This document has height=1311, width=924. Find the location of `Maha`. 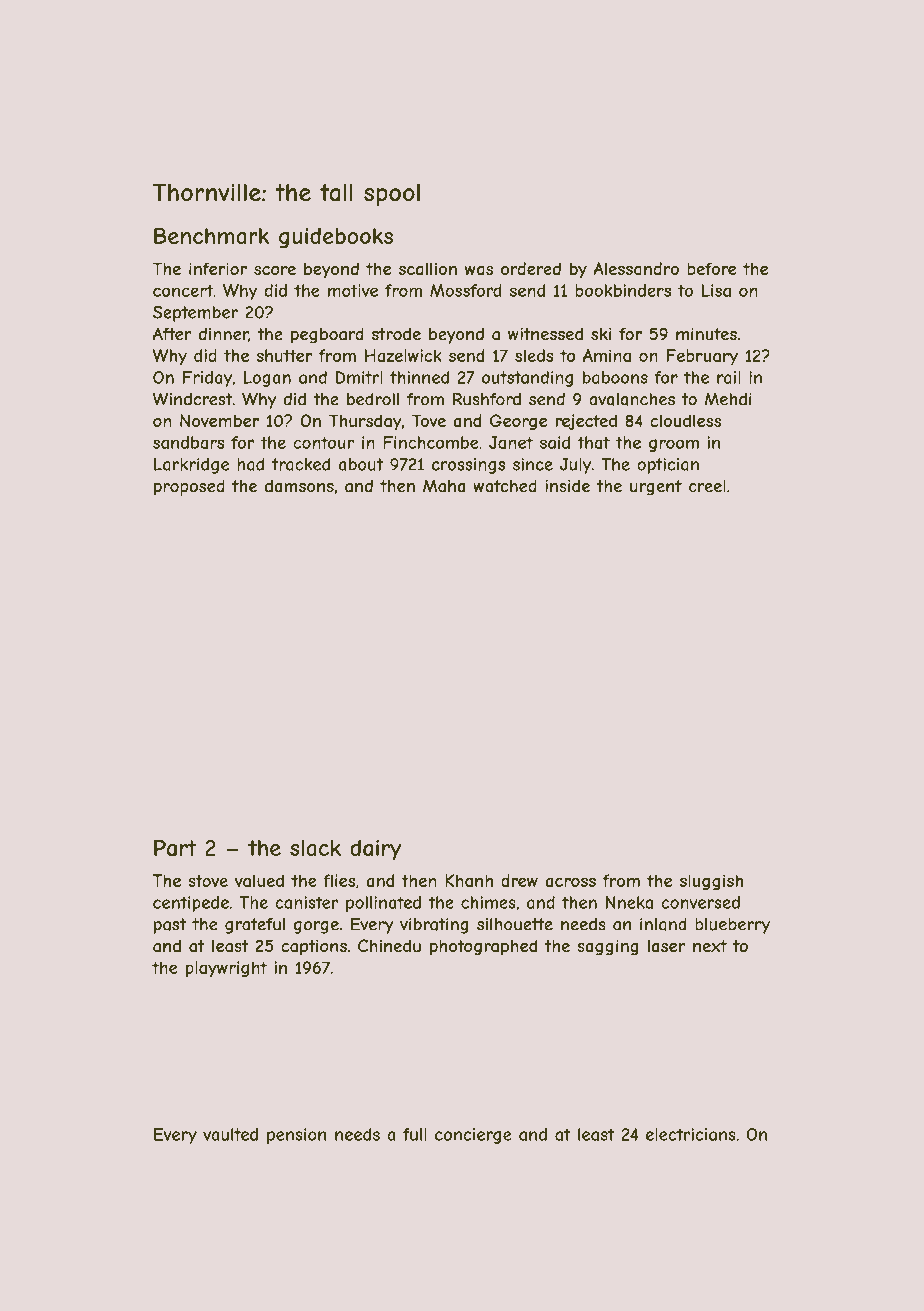

Maha is located at coordinates (444, 486).
